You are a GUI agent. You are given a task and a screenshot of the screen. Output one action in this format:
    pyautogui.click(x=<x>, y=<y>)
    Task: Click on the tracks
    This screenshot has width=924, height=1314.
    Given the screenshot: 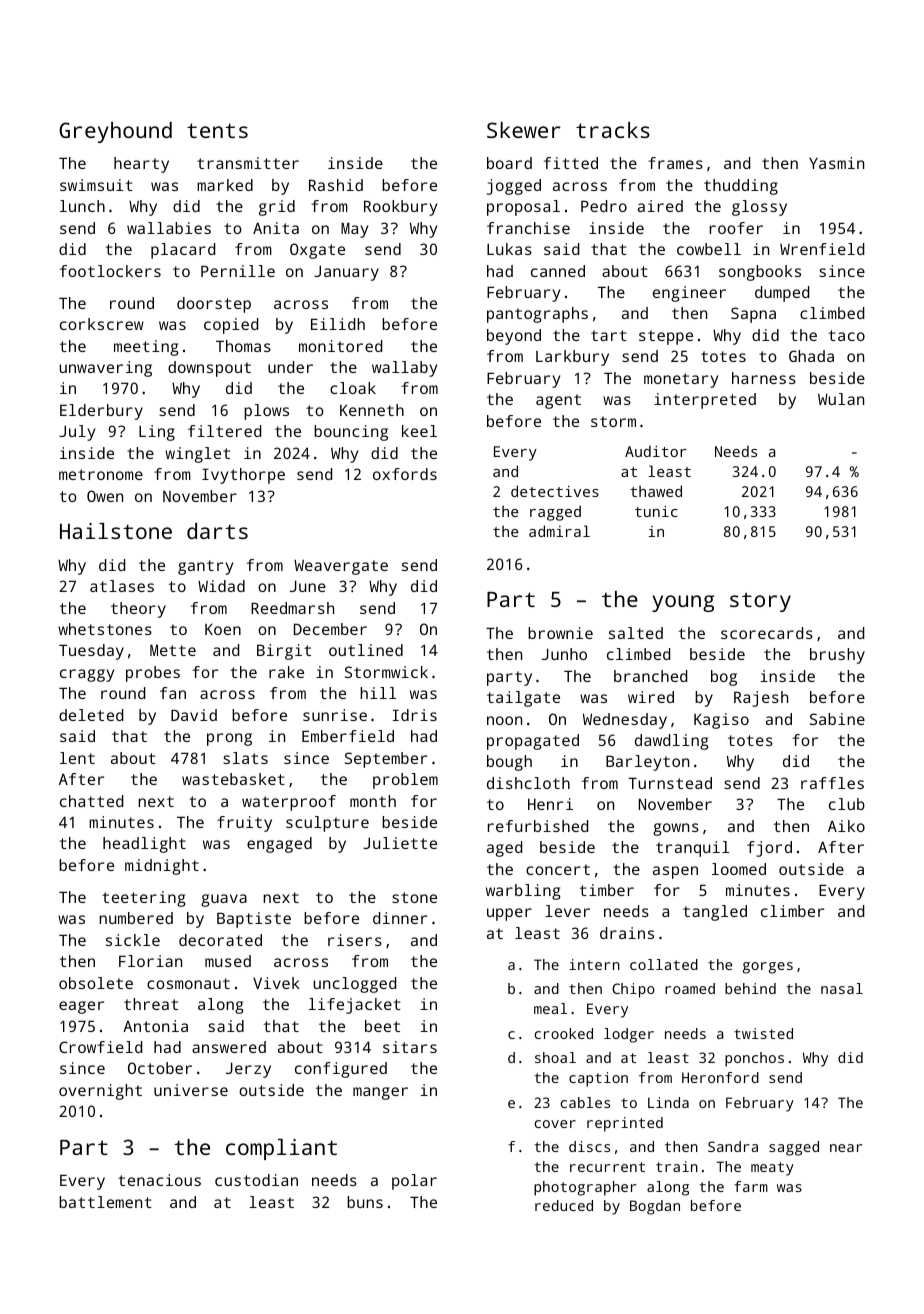 What is the action you would take?
    pyautogui.click(x=613, y=130)
